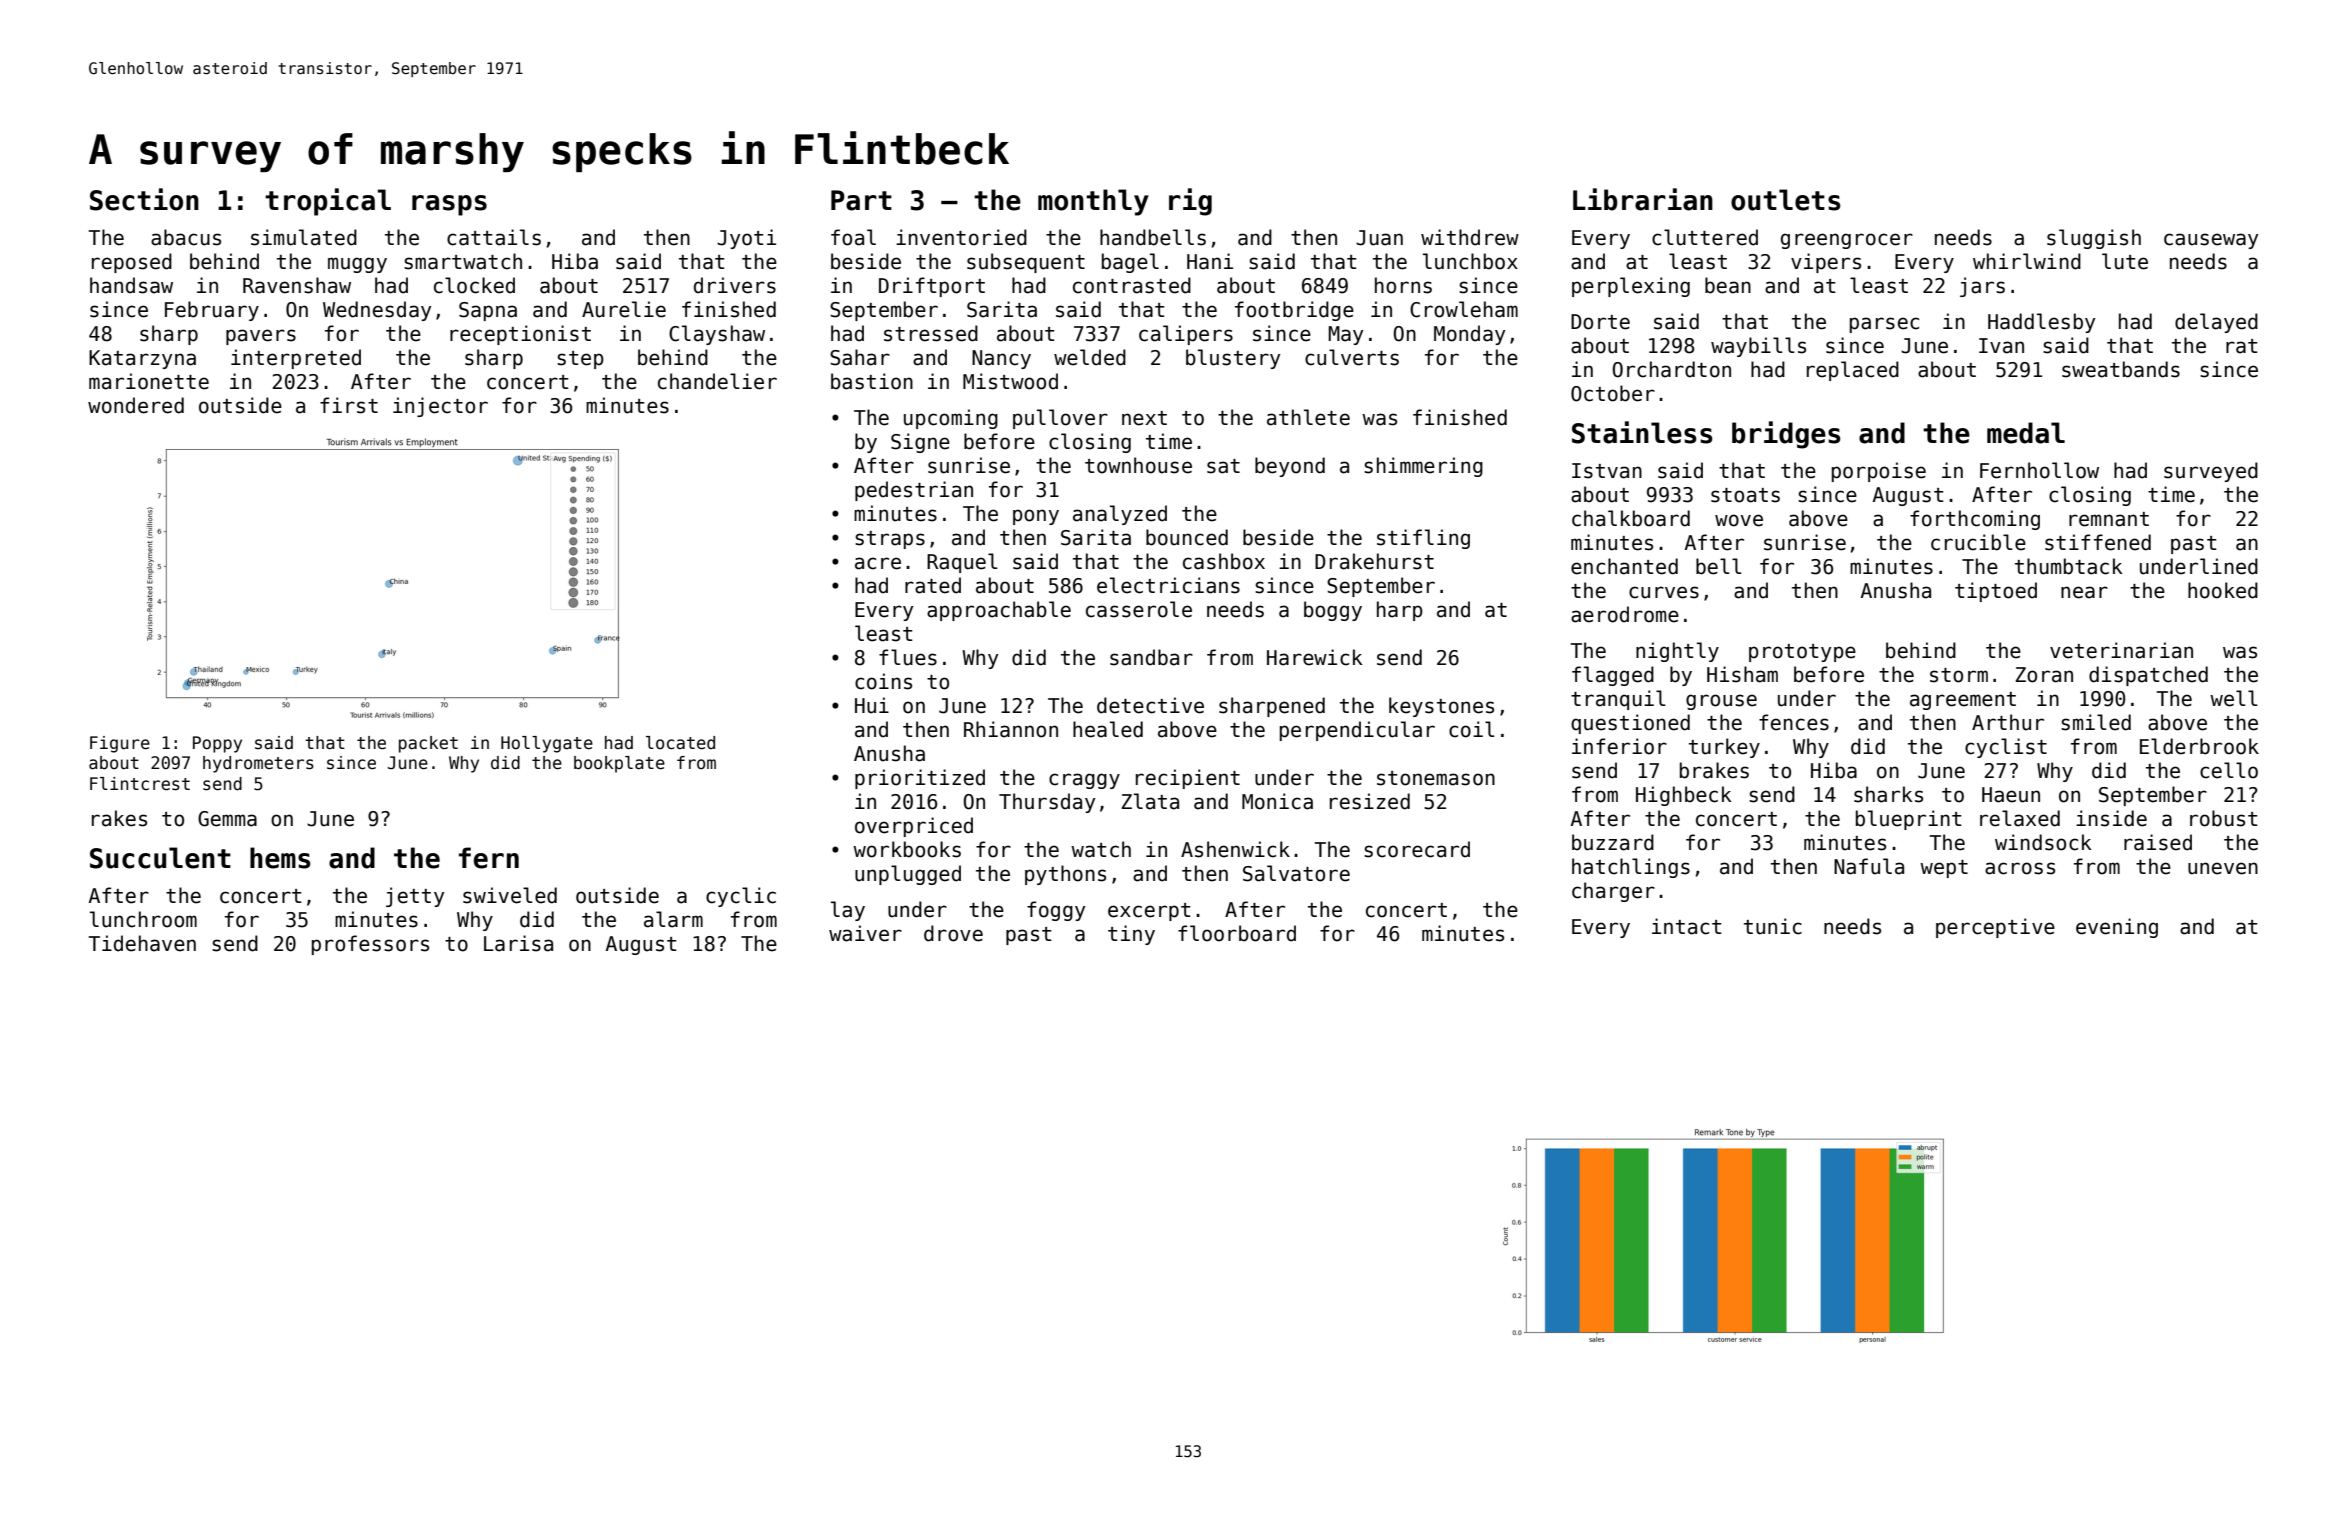 Image resolution: width=2348 pixels, height=1520 pixels. I want to click on shimmering, so click(1423, 467).
